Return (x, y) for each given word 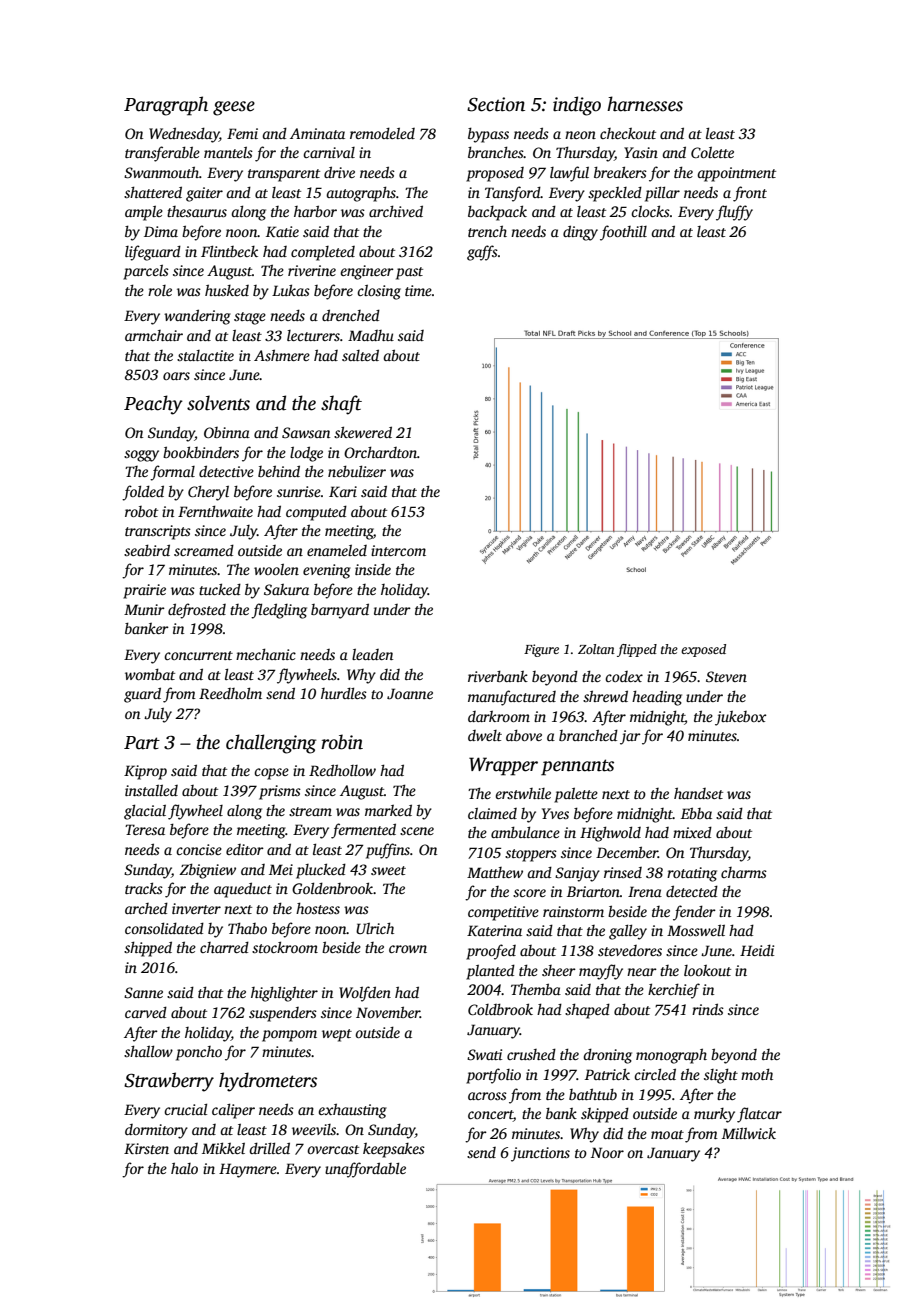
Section (496, 104)
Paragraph (166, 106)
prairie (144, 591)
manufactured (512, 698)
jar (630, 737)
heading (657, 698)
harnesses (645, 104)
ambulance (525, 832)
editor (245, 849)
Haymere (248, 1170)
